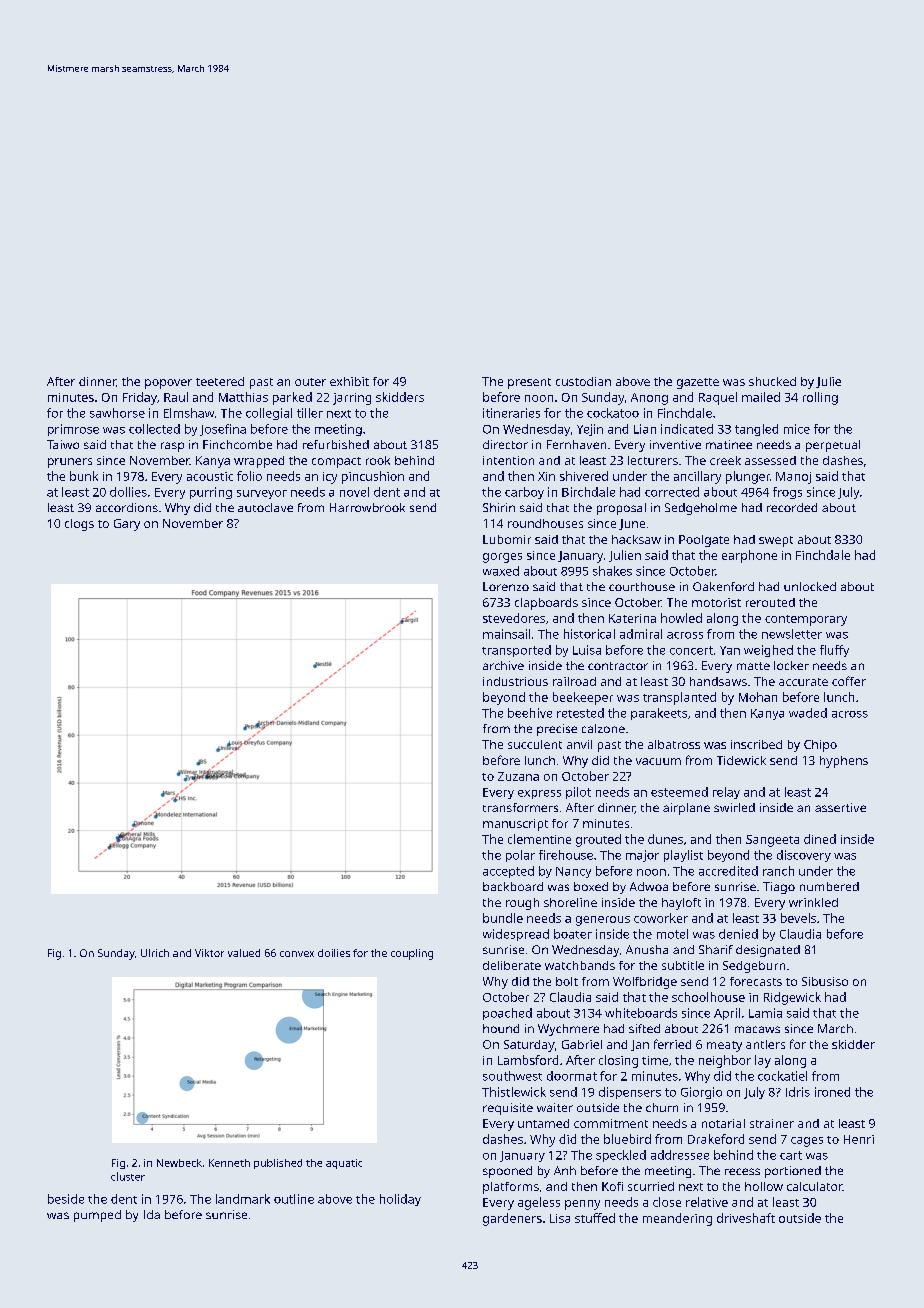  I want to click on rolling, so click(820, 398).
